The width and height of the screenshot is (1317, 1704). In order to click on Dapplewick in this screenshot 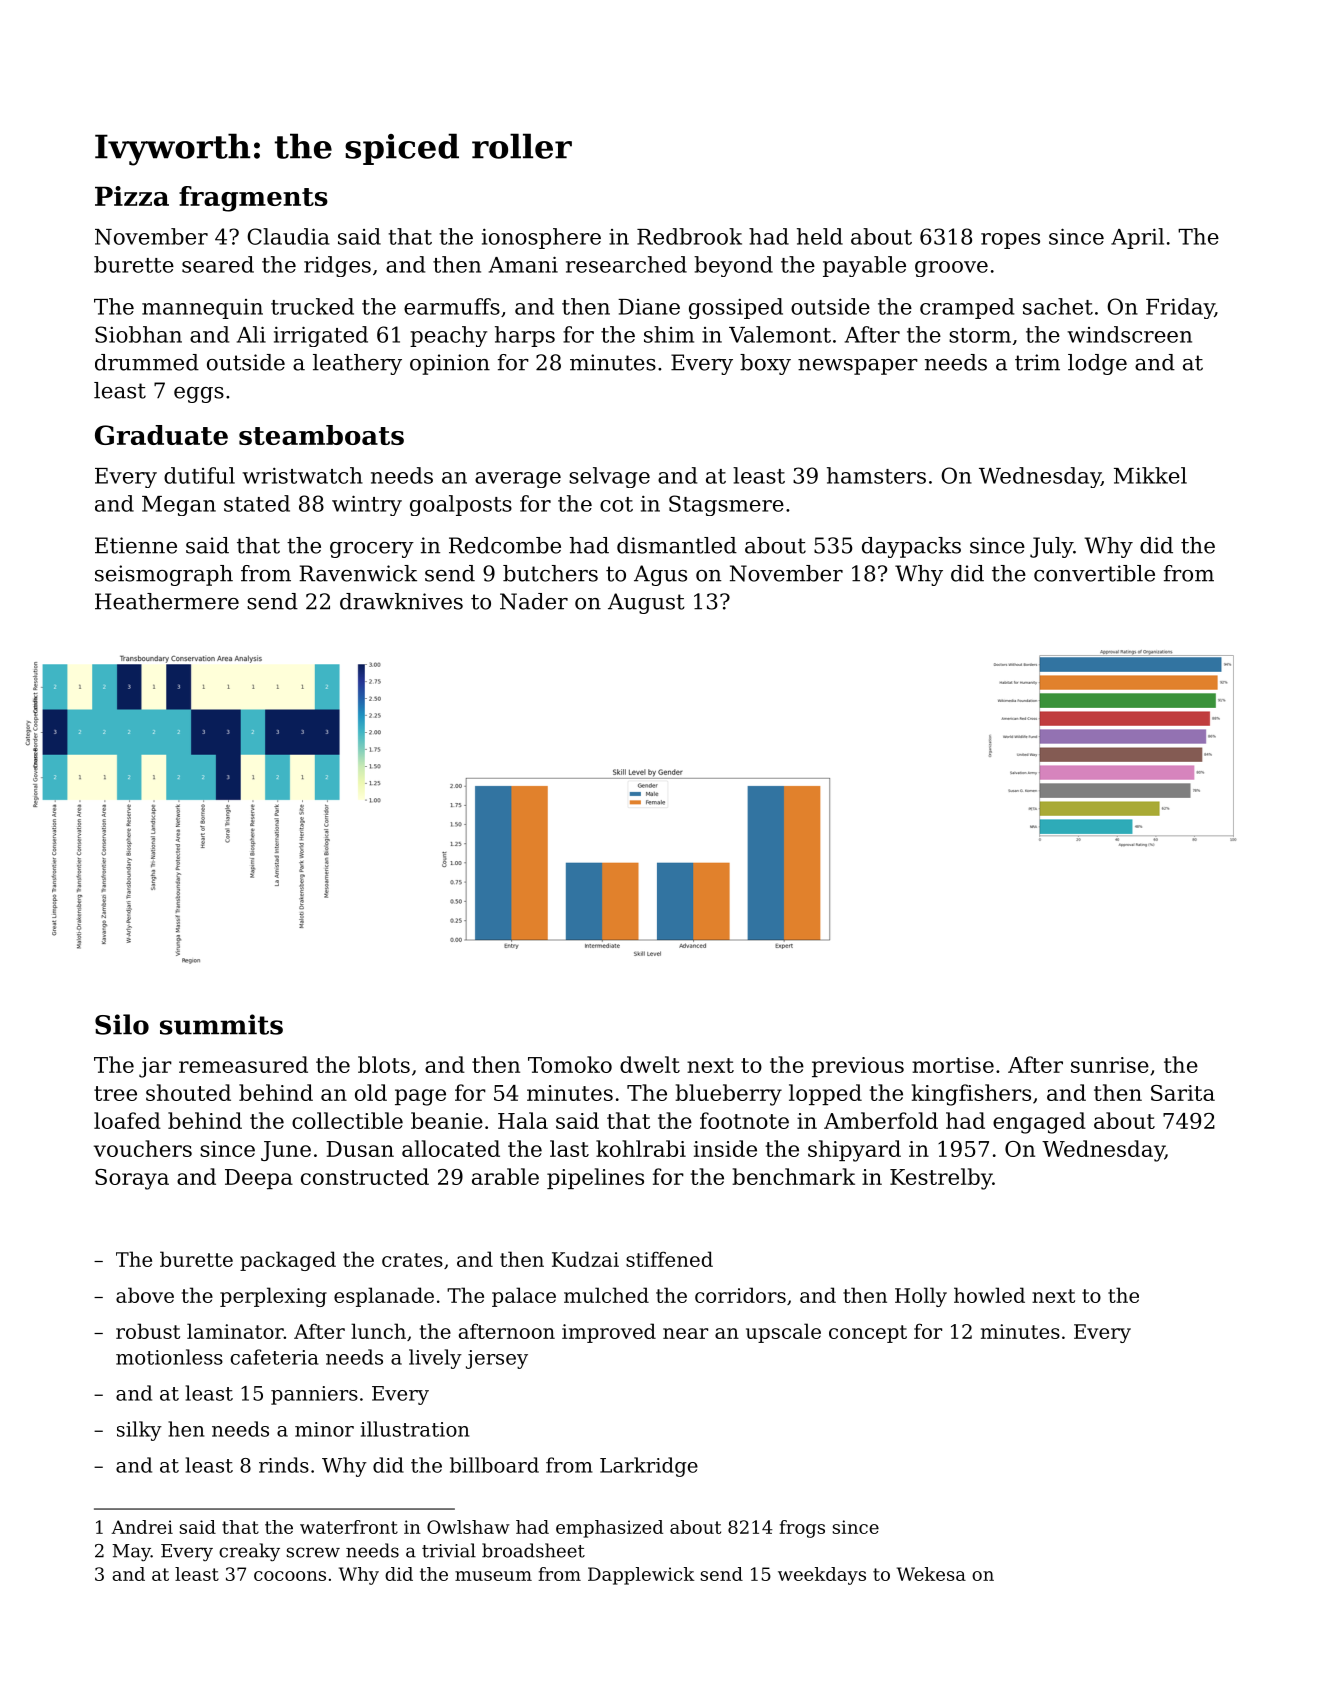, I will do `click(641, 1576)`.
